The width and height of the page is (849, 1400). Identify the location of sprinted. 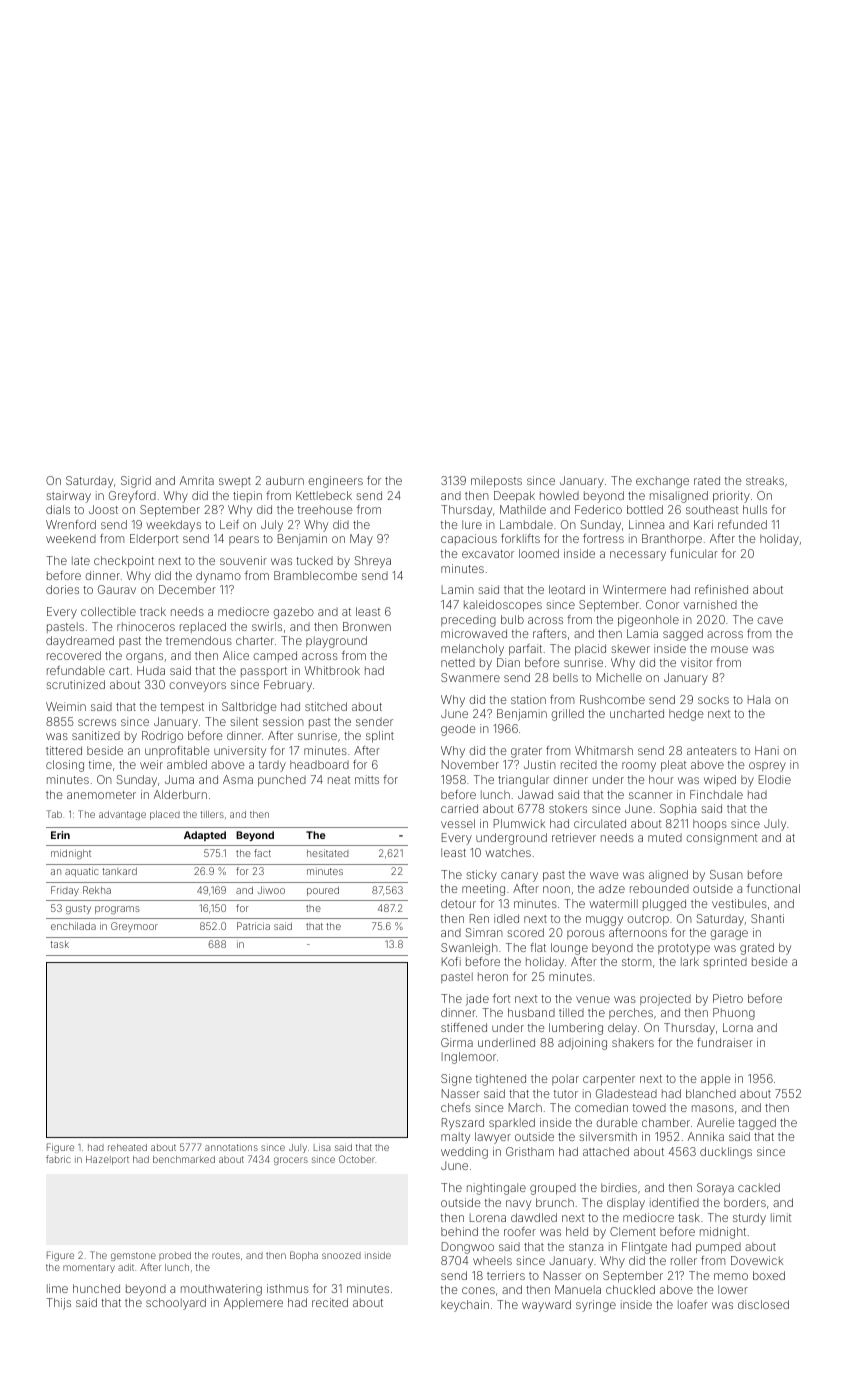
(725, 962).
